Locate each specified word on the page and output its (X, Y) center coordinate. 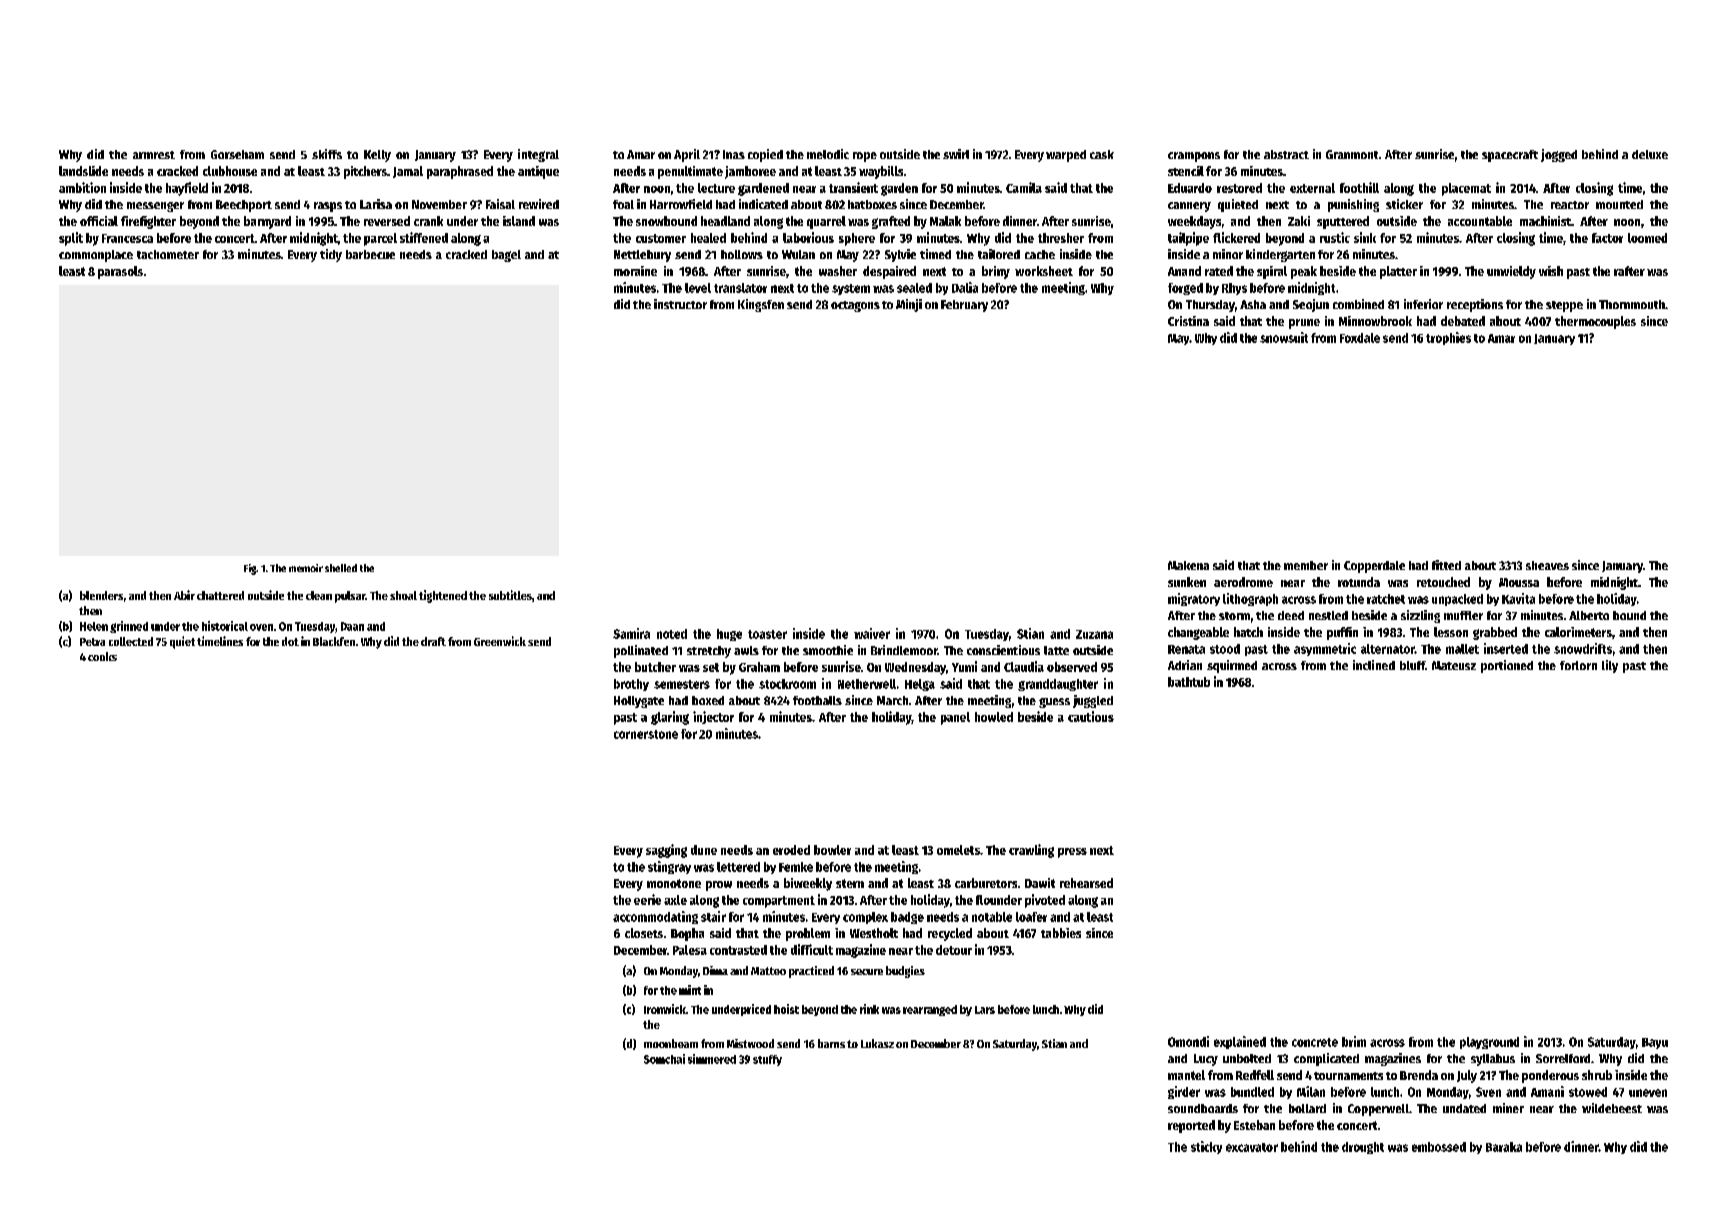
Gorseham (237, 154)
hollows (742, 254)
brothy (631, 685)
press (1072, 853)
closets (644, 933)
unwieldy (1511, 272)
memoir (306, 568)
